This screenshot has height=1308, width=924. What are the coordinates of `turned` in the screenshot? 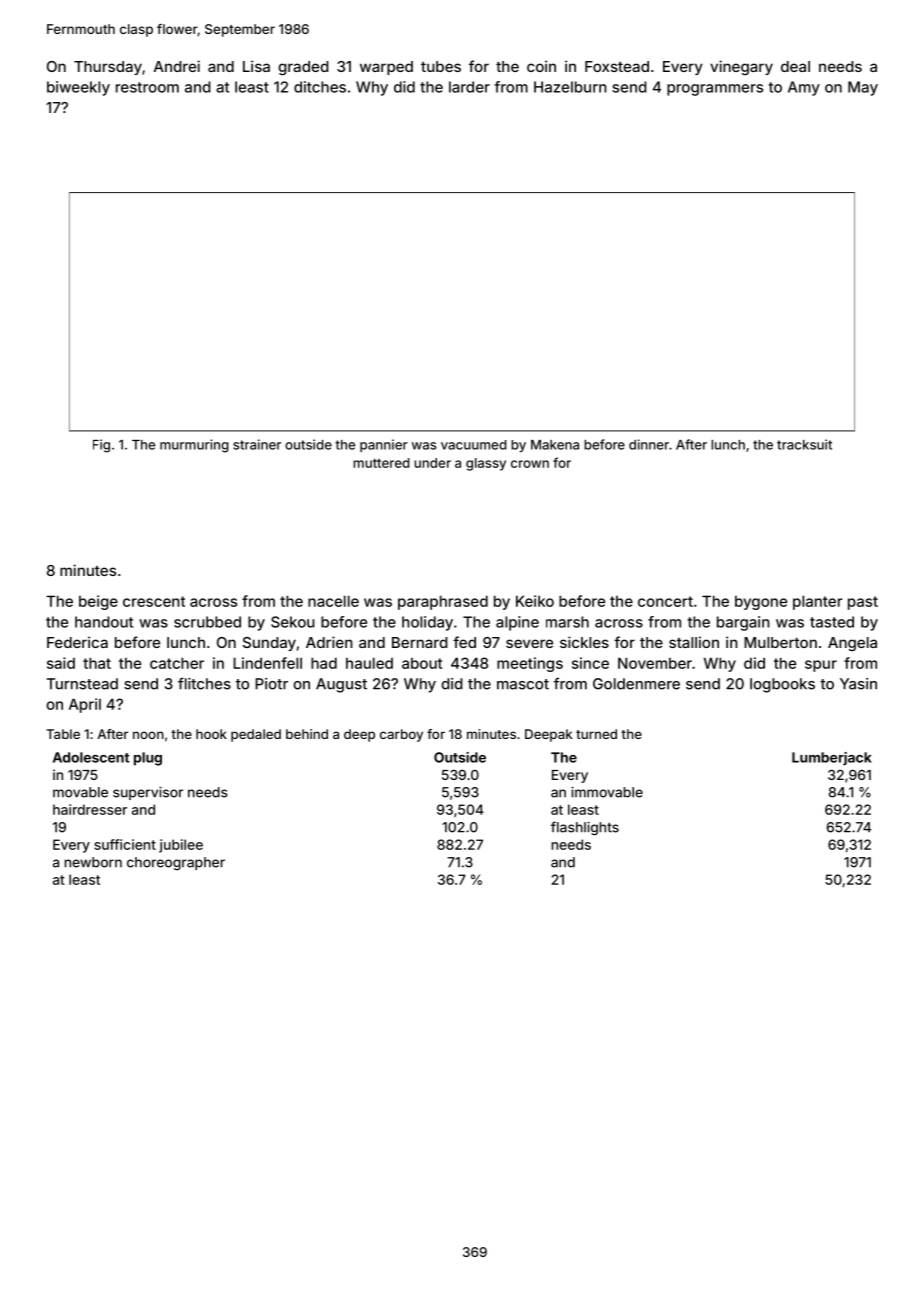 It's located at (596, 734).
